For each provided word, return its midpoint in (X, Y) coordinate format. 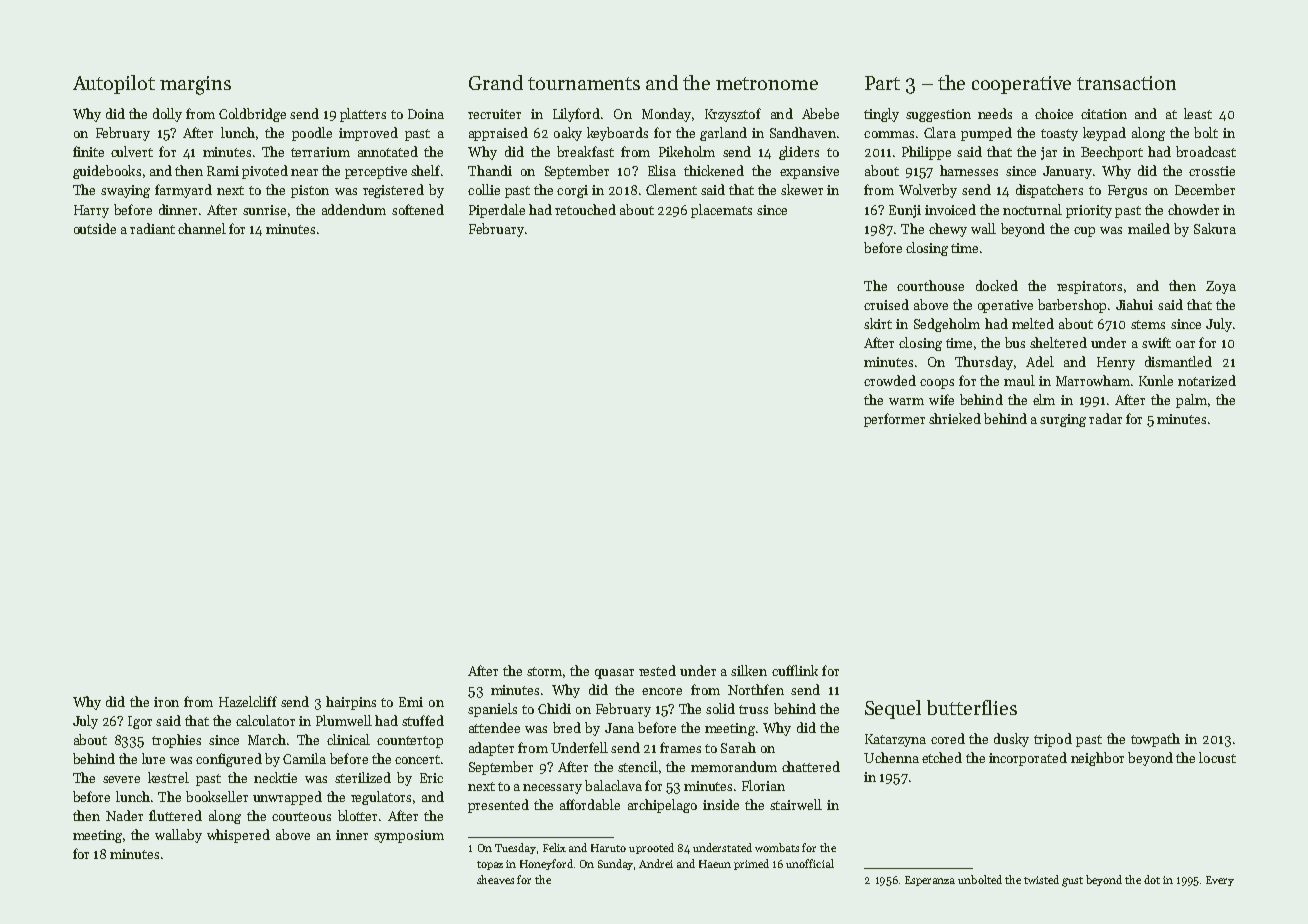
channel (202, 228)
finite (88, 151)
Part (882, 83)
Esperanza (930, 881)
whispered (238, 836)
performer (894, 420)
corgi (572, 191)
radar (1105, 418)
